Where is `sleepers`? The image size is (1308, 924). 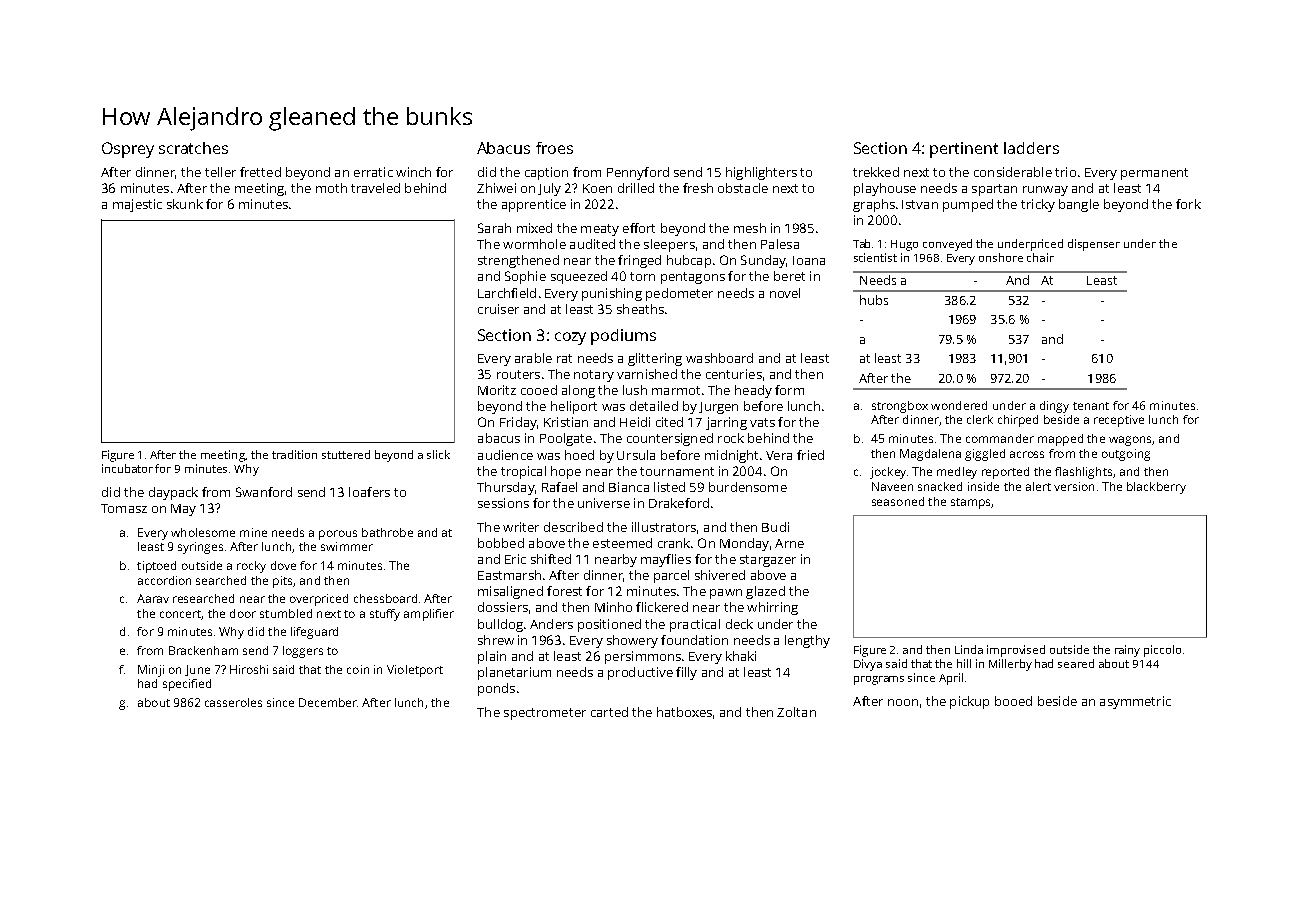 sleepers is located at coordinates (669, 245).
